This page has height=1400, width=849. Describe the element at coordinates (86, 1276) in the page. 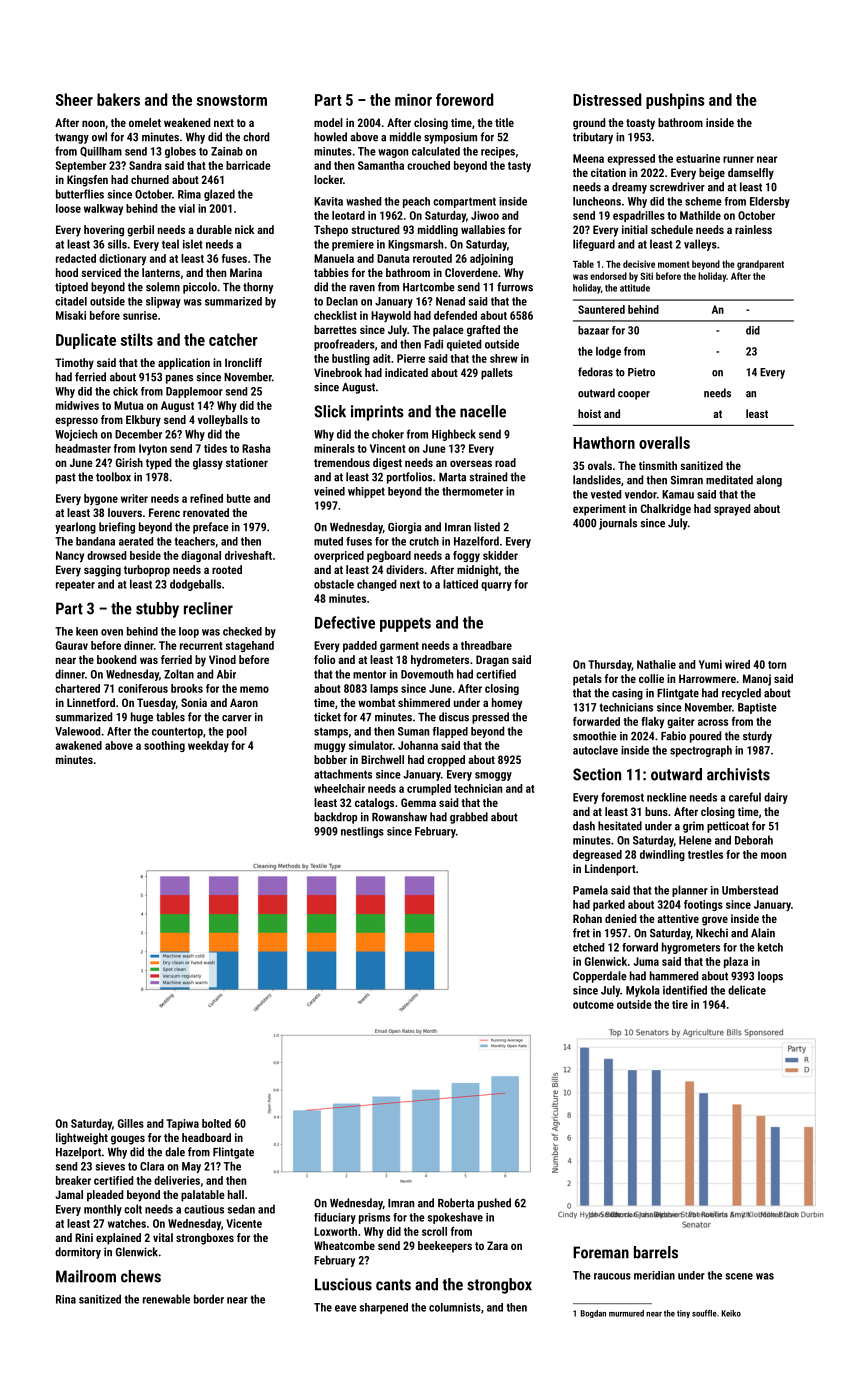

I see `Mailroom` at that location.
